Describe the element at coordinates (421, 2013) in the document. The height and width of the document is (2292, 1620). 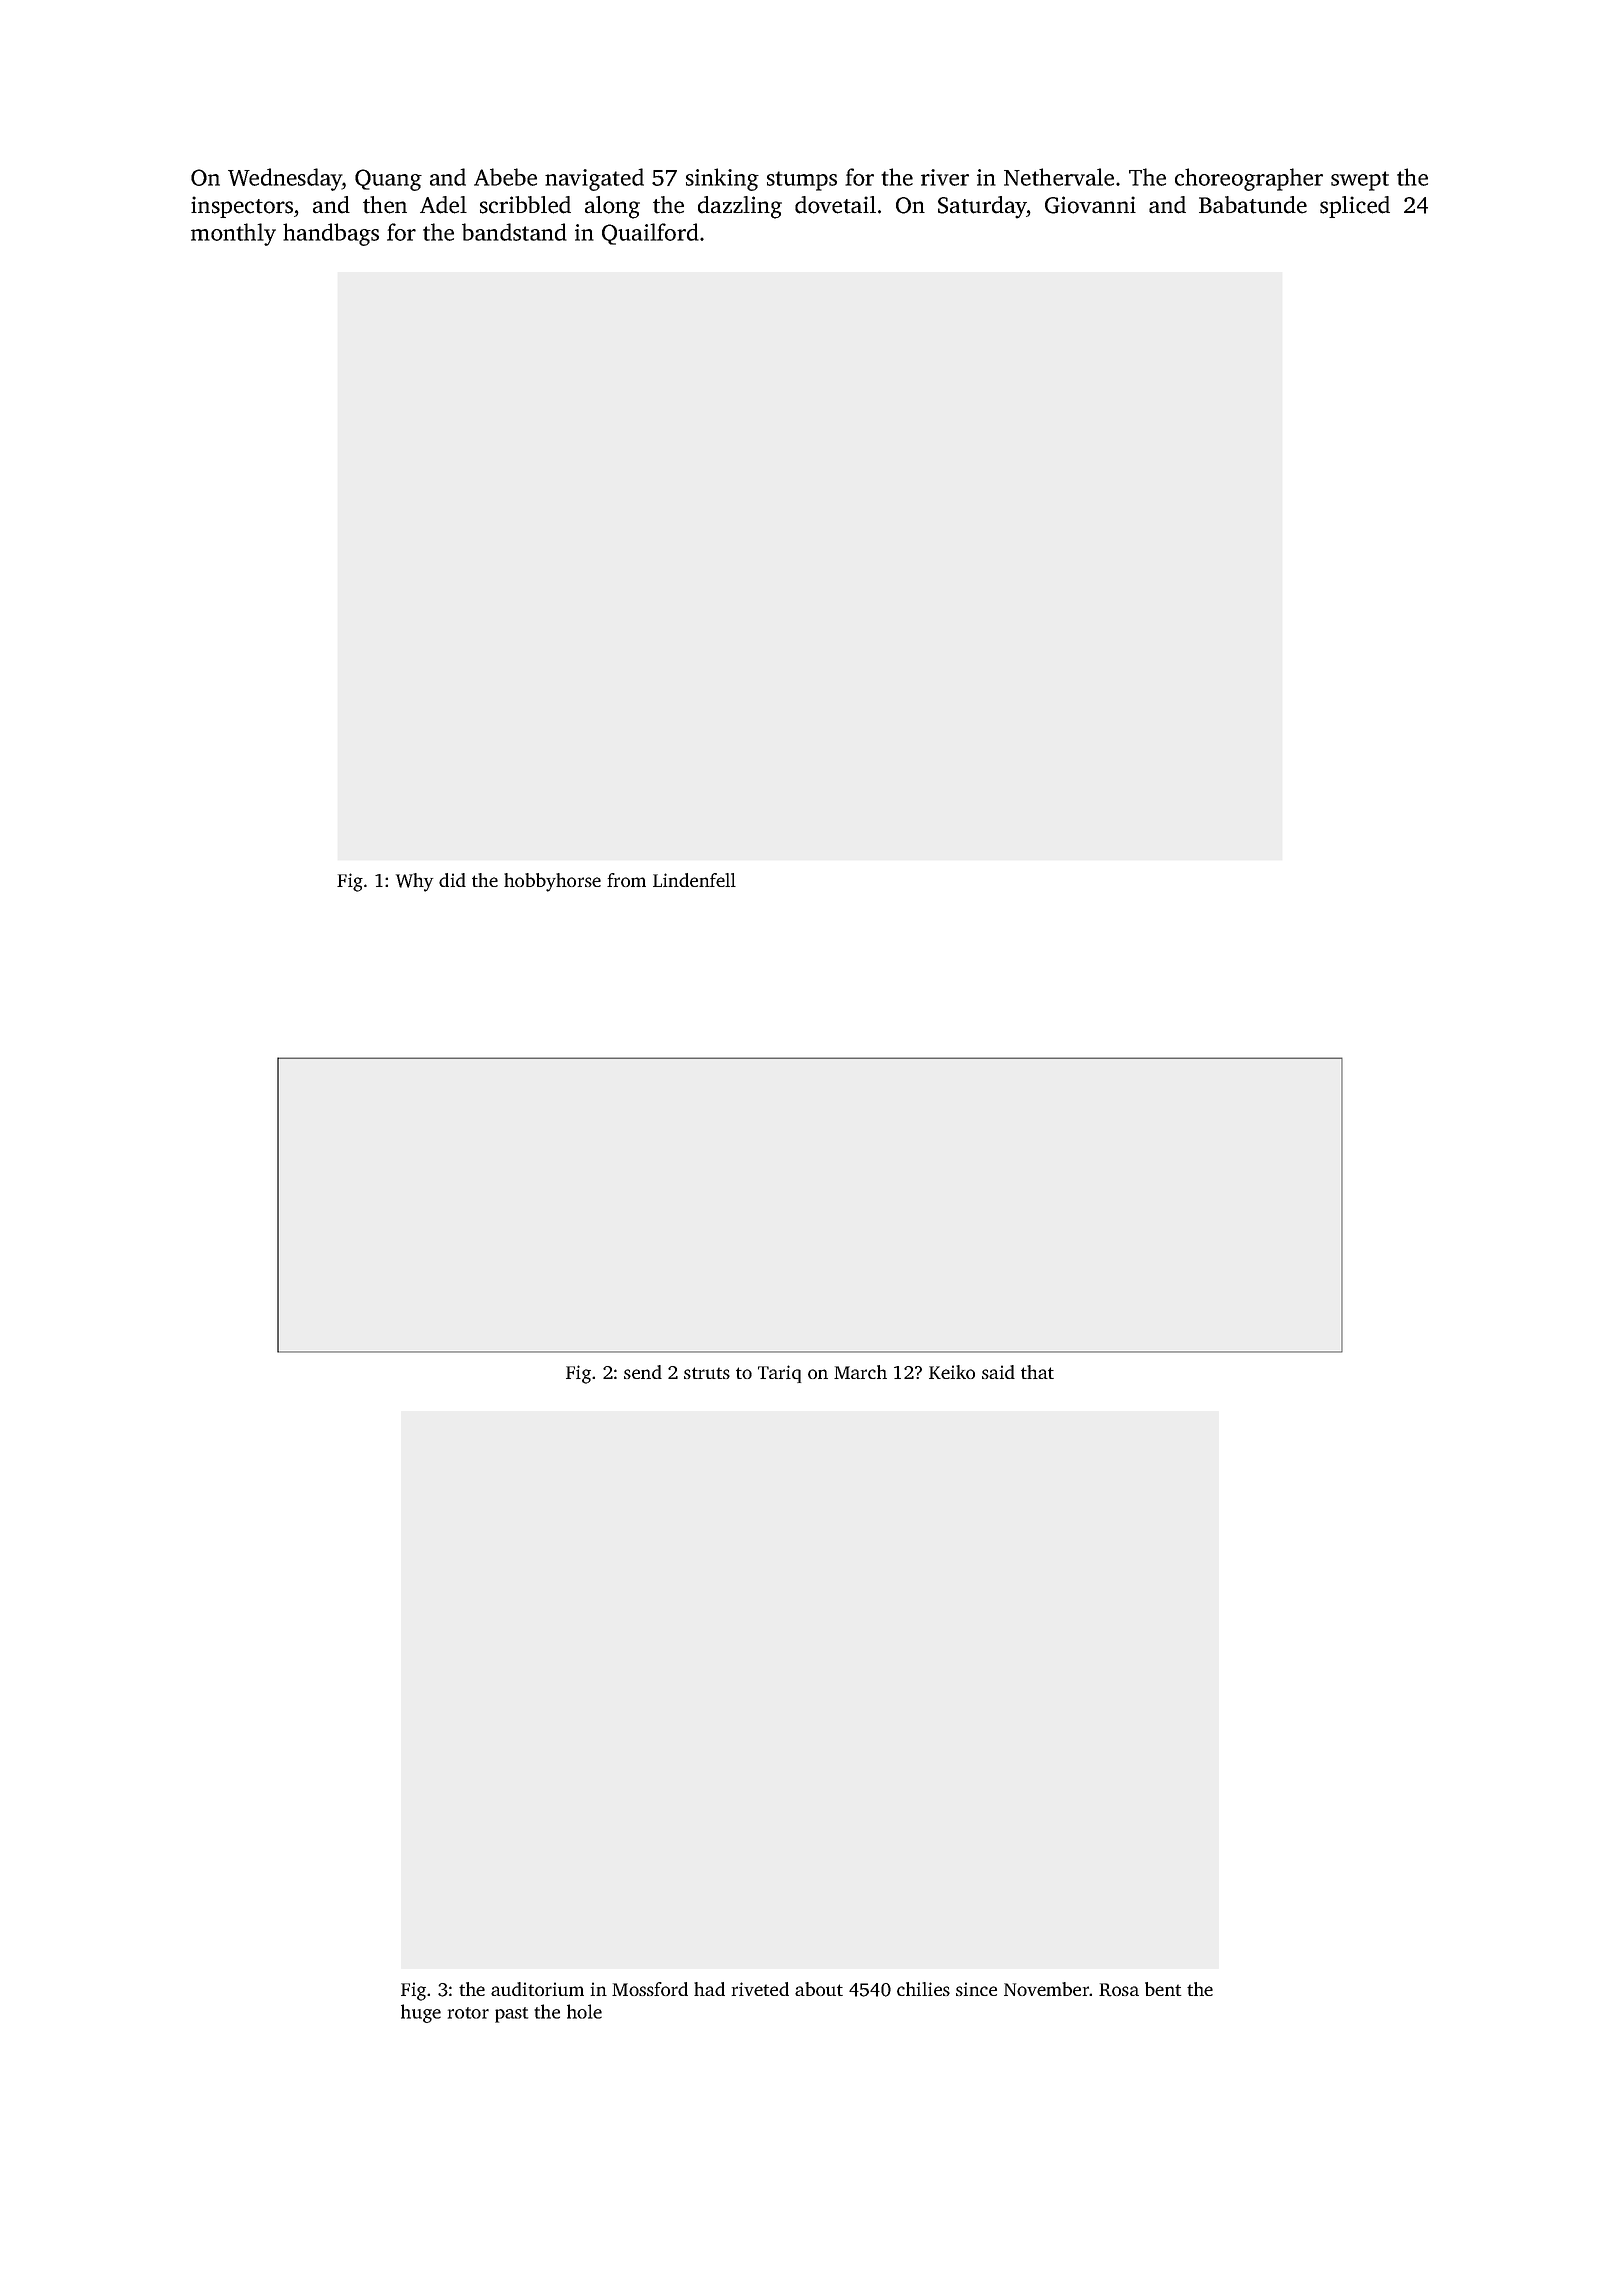
I see `huge` at that location.
